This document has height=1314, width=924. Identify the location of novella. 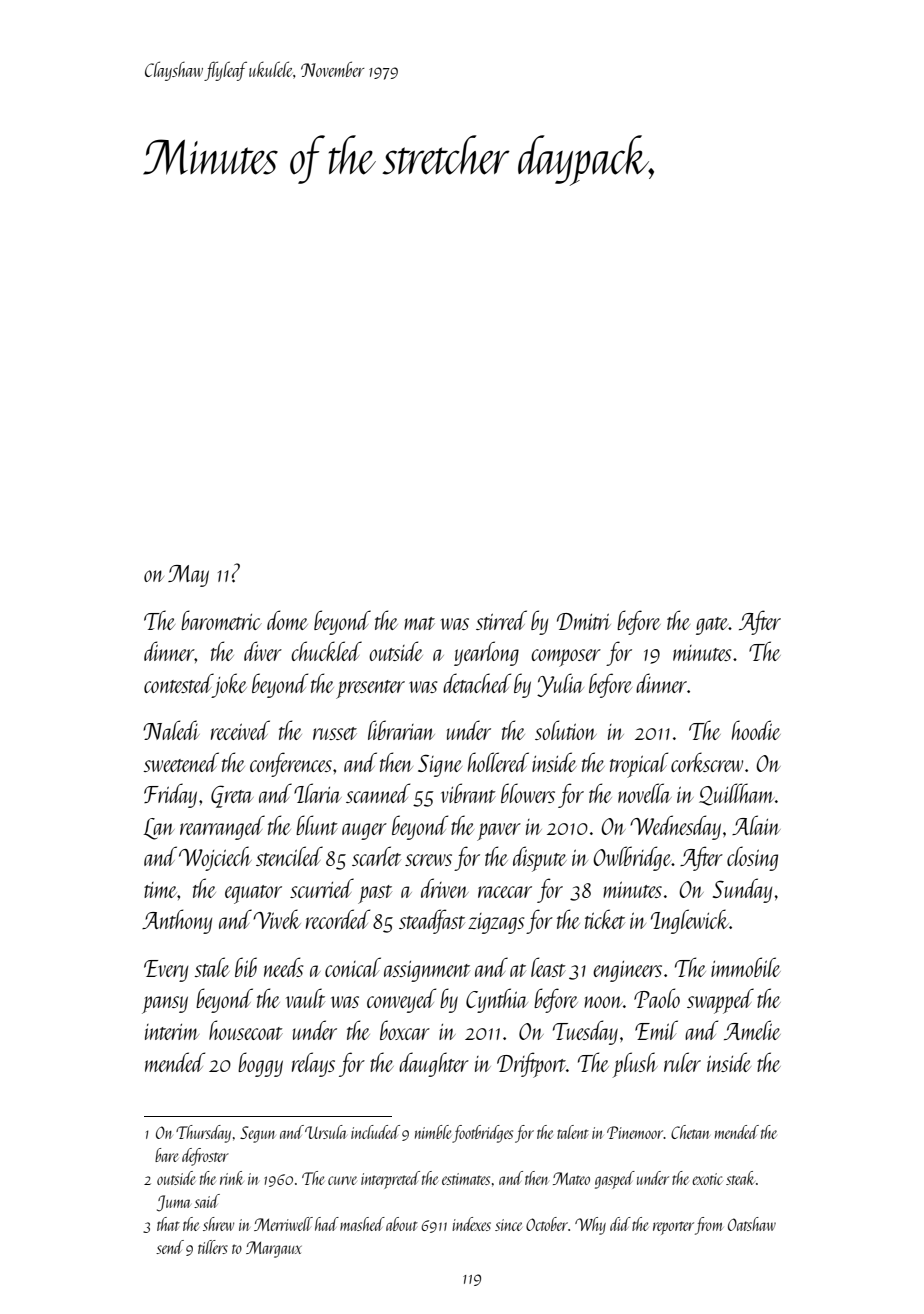
(645, 793).
